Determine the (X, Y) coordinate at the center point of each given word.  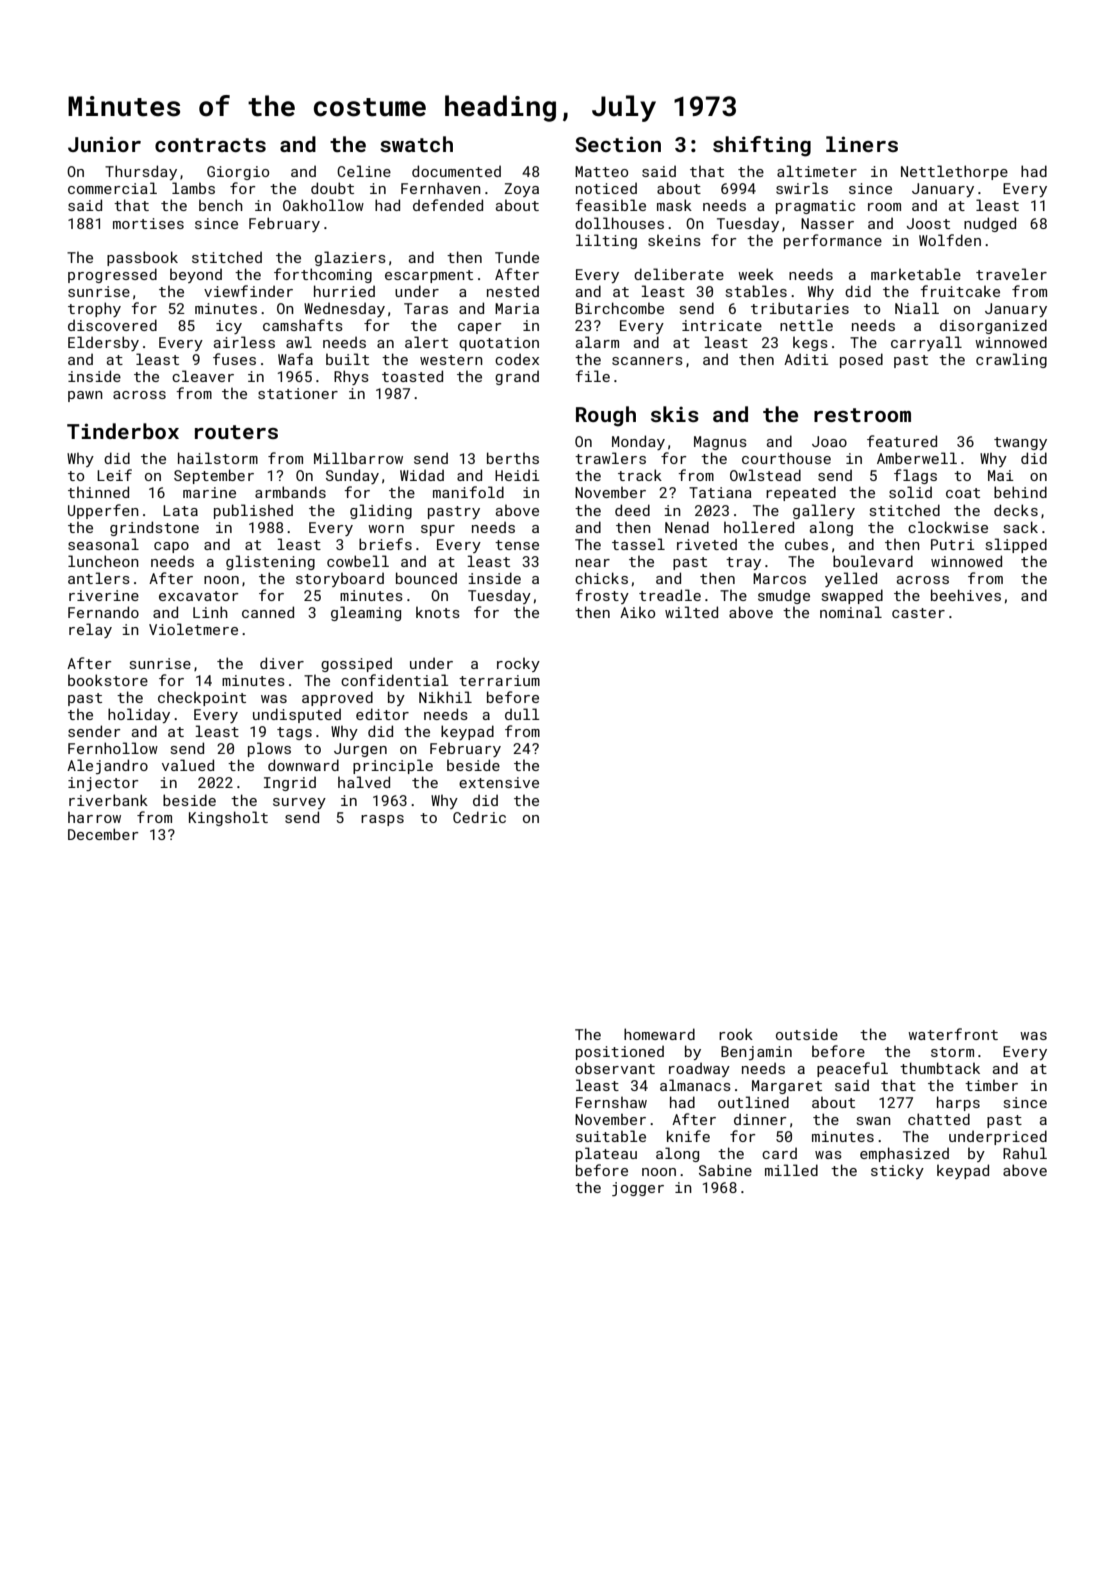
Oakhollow (323, 205)
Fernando (103, 612)
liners (862, 144)
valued (188, 765)
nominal (851, 612)
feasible (610, 205)
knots (438, 612)
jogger (638, 1189)
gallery (824, 511)
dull (522, 714)
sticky (897, 1171)
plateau (606, 1154)
